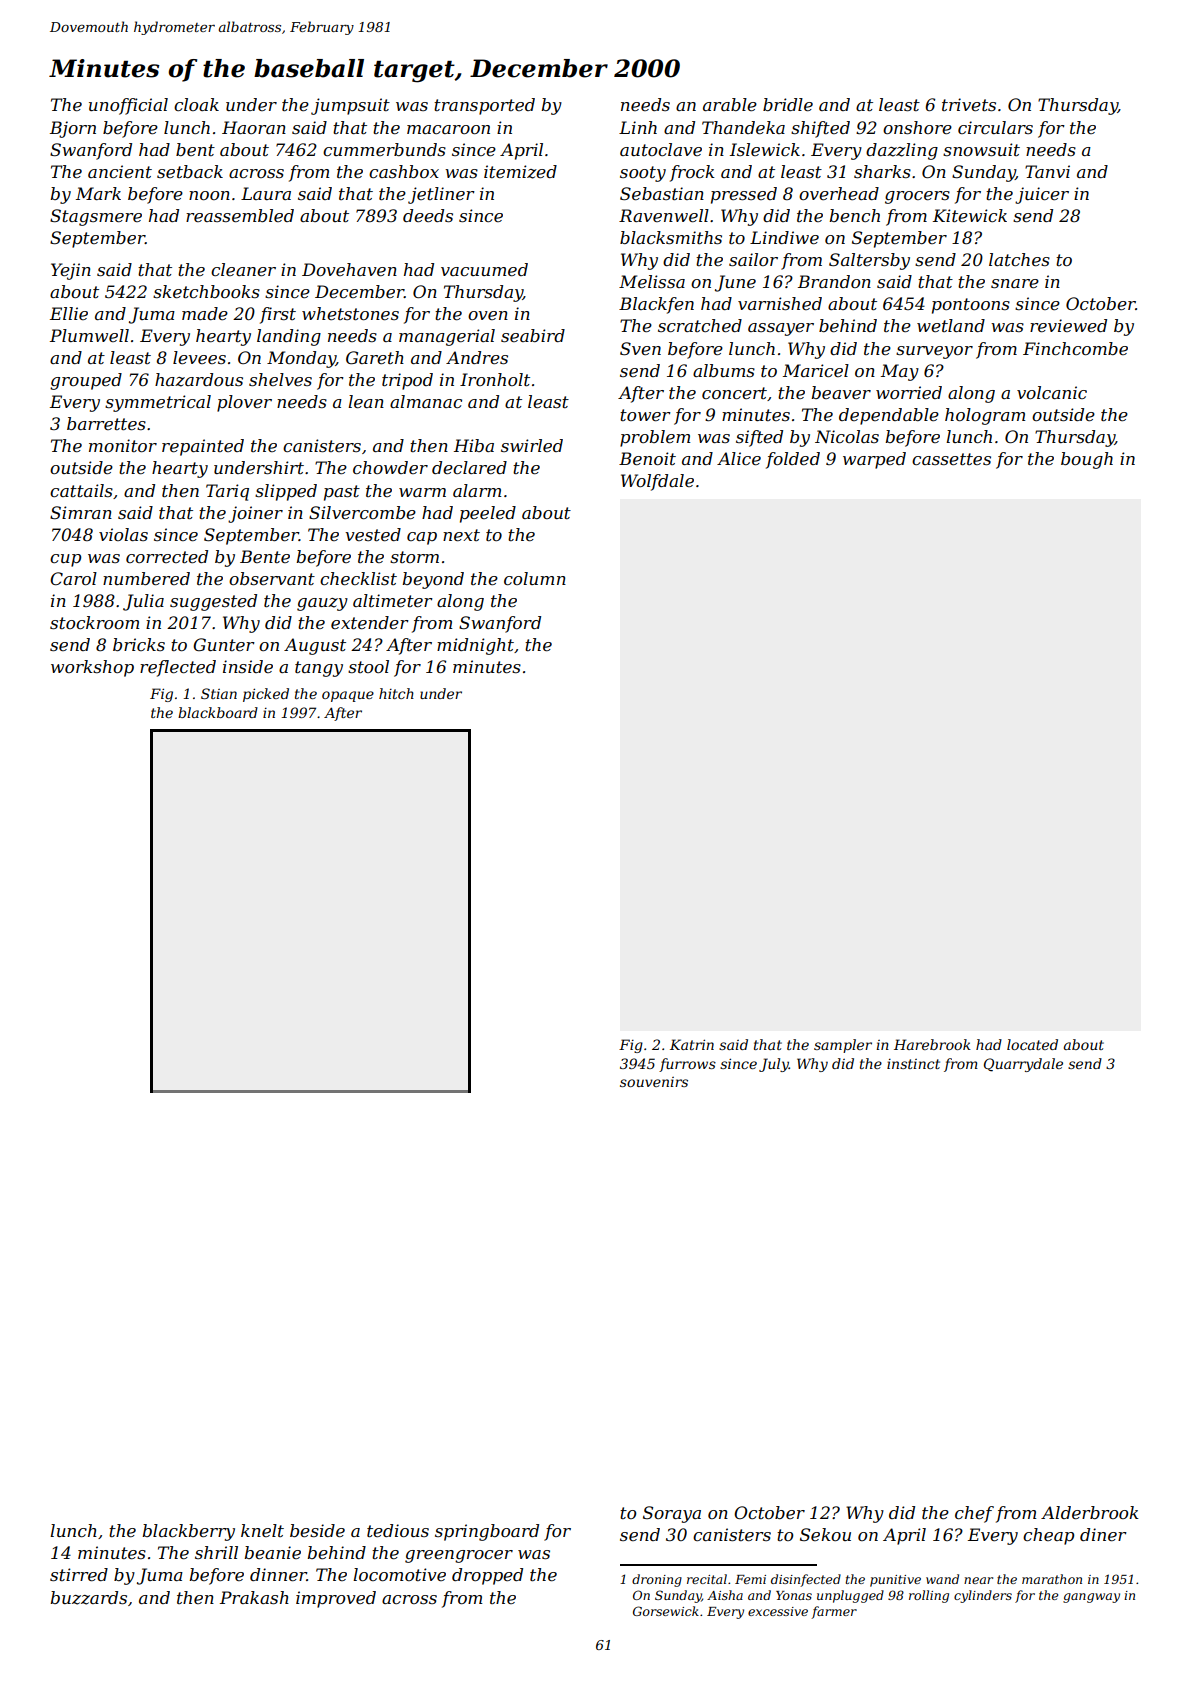 The image size is (1191, 1684). I want to click on checklist, so click(358, 578).
